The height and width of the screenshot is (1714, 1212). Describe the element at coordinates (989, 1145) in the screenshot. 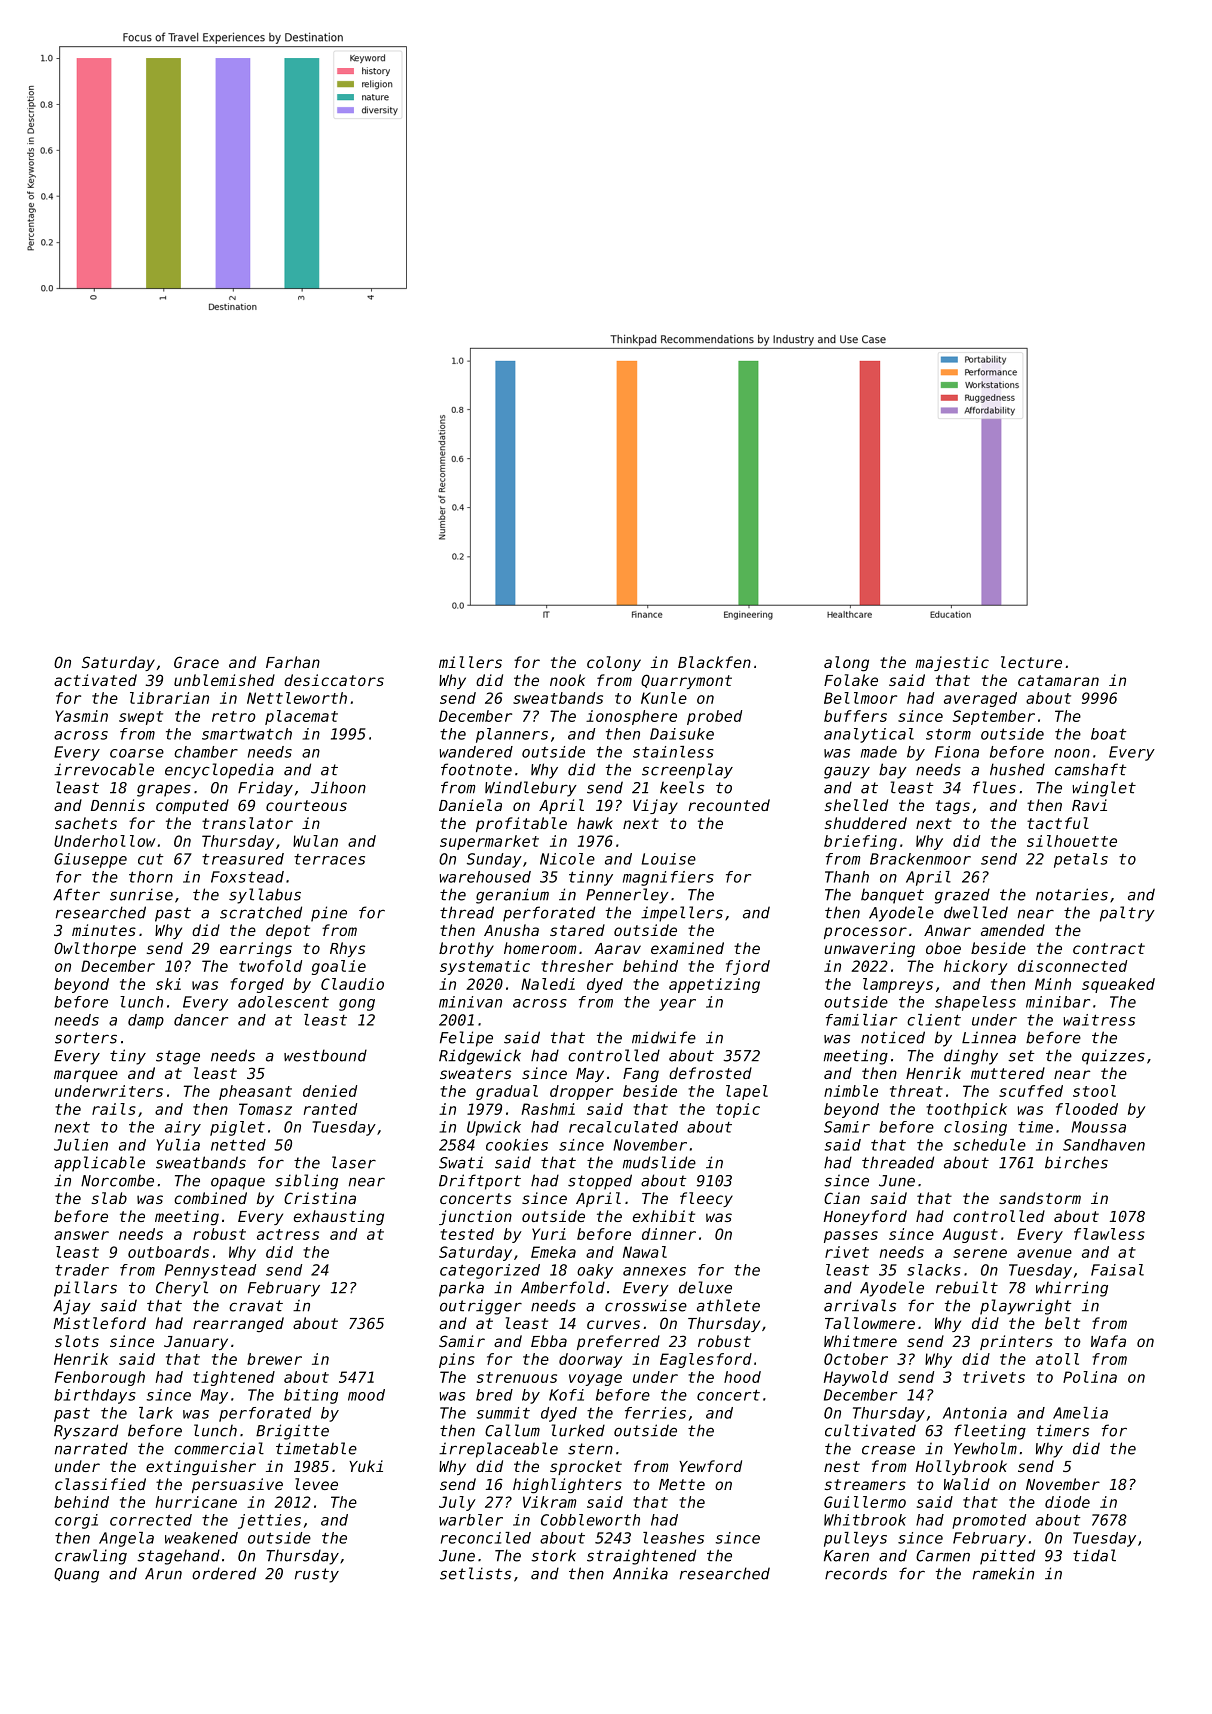

I see `schedule` at that location.
